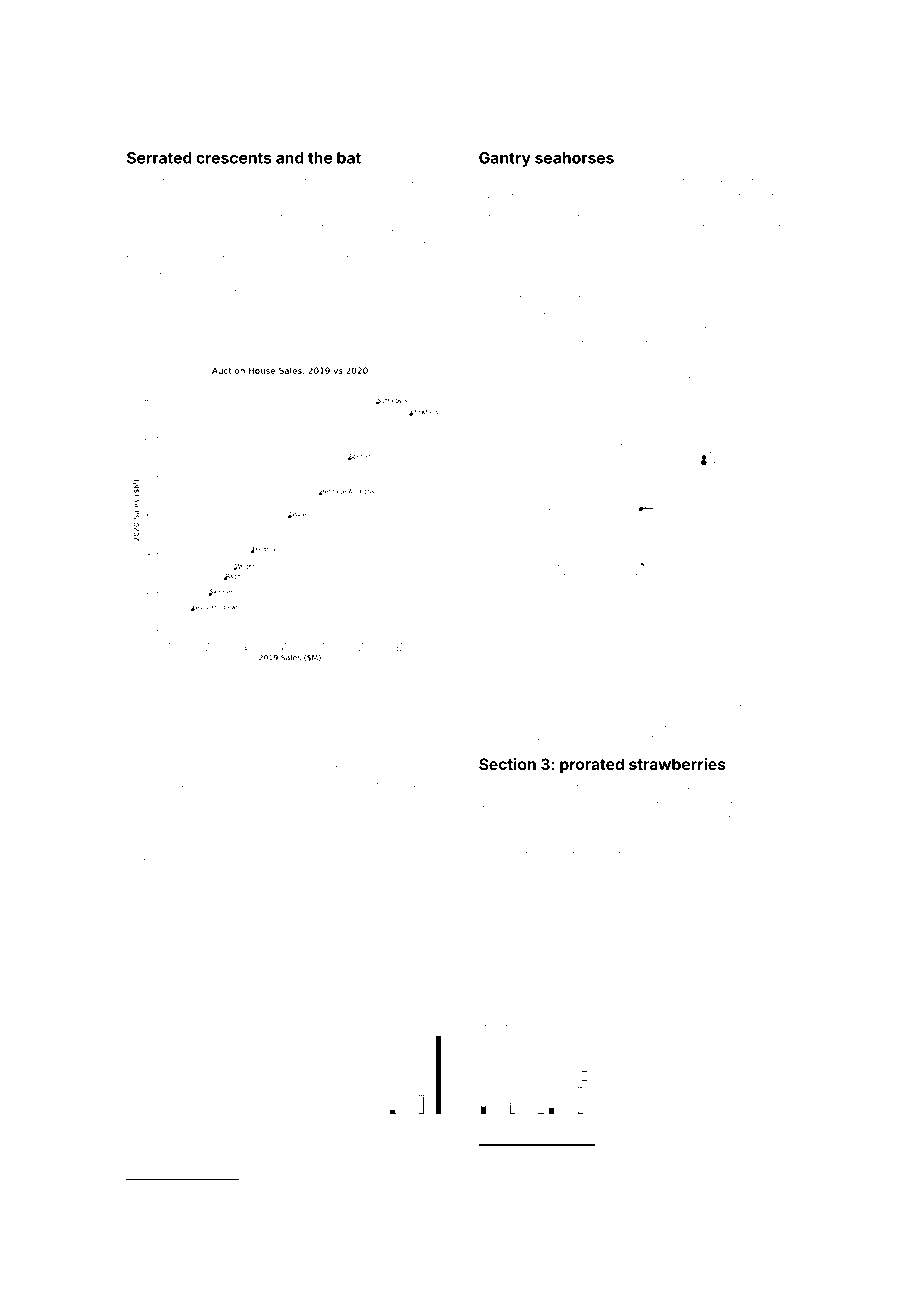 This image has width=924, height=1314. What do you see at coordinates (559, 693) in the image?
I see `dreamed` at bounding box center [559, 693].
